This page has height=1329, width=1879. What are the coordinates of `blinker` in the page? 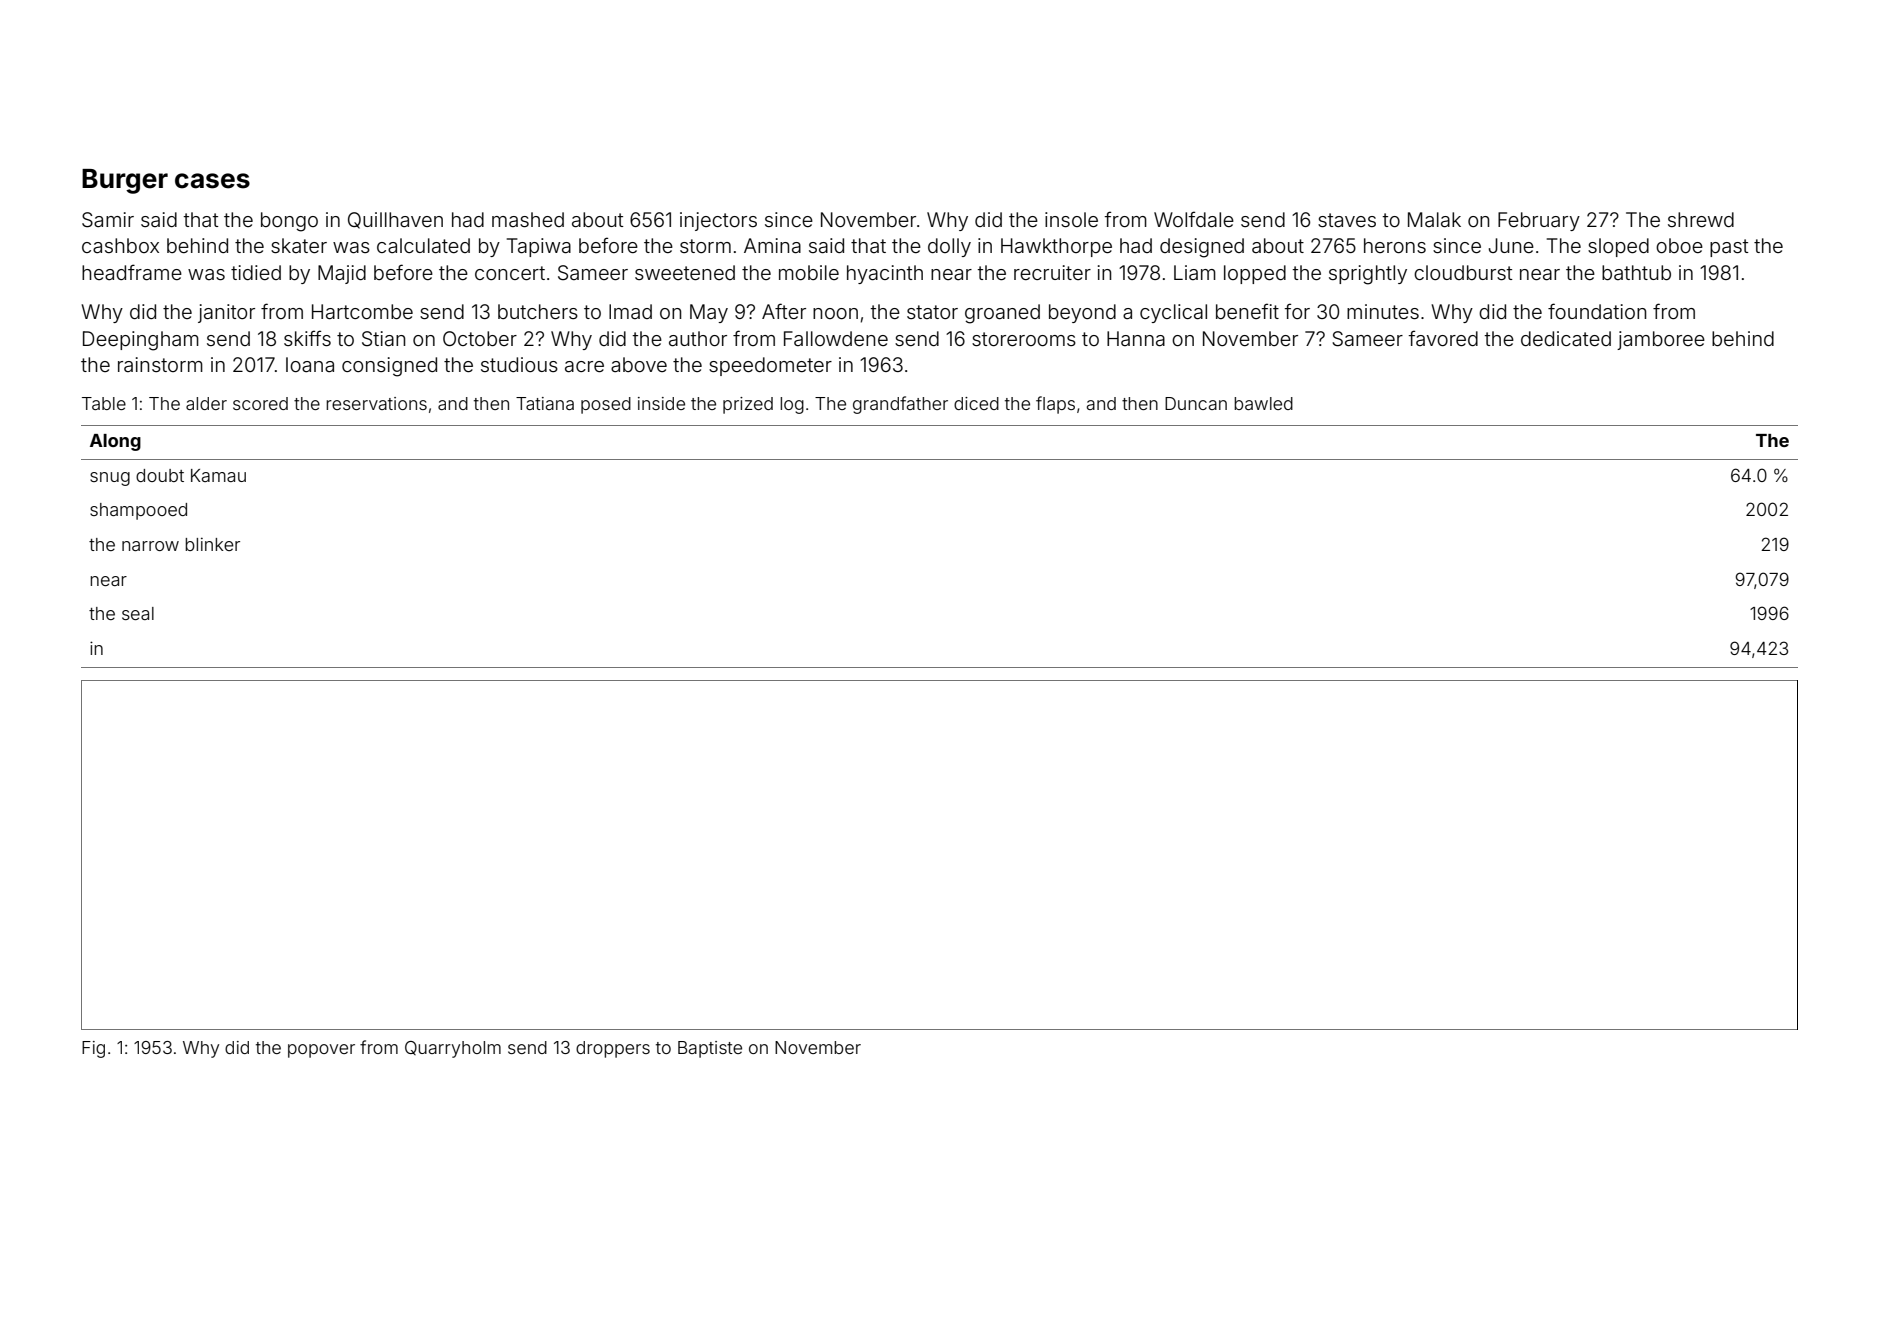 It's located at (212, 544).
